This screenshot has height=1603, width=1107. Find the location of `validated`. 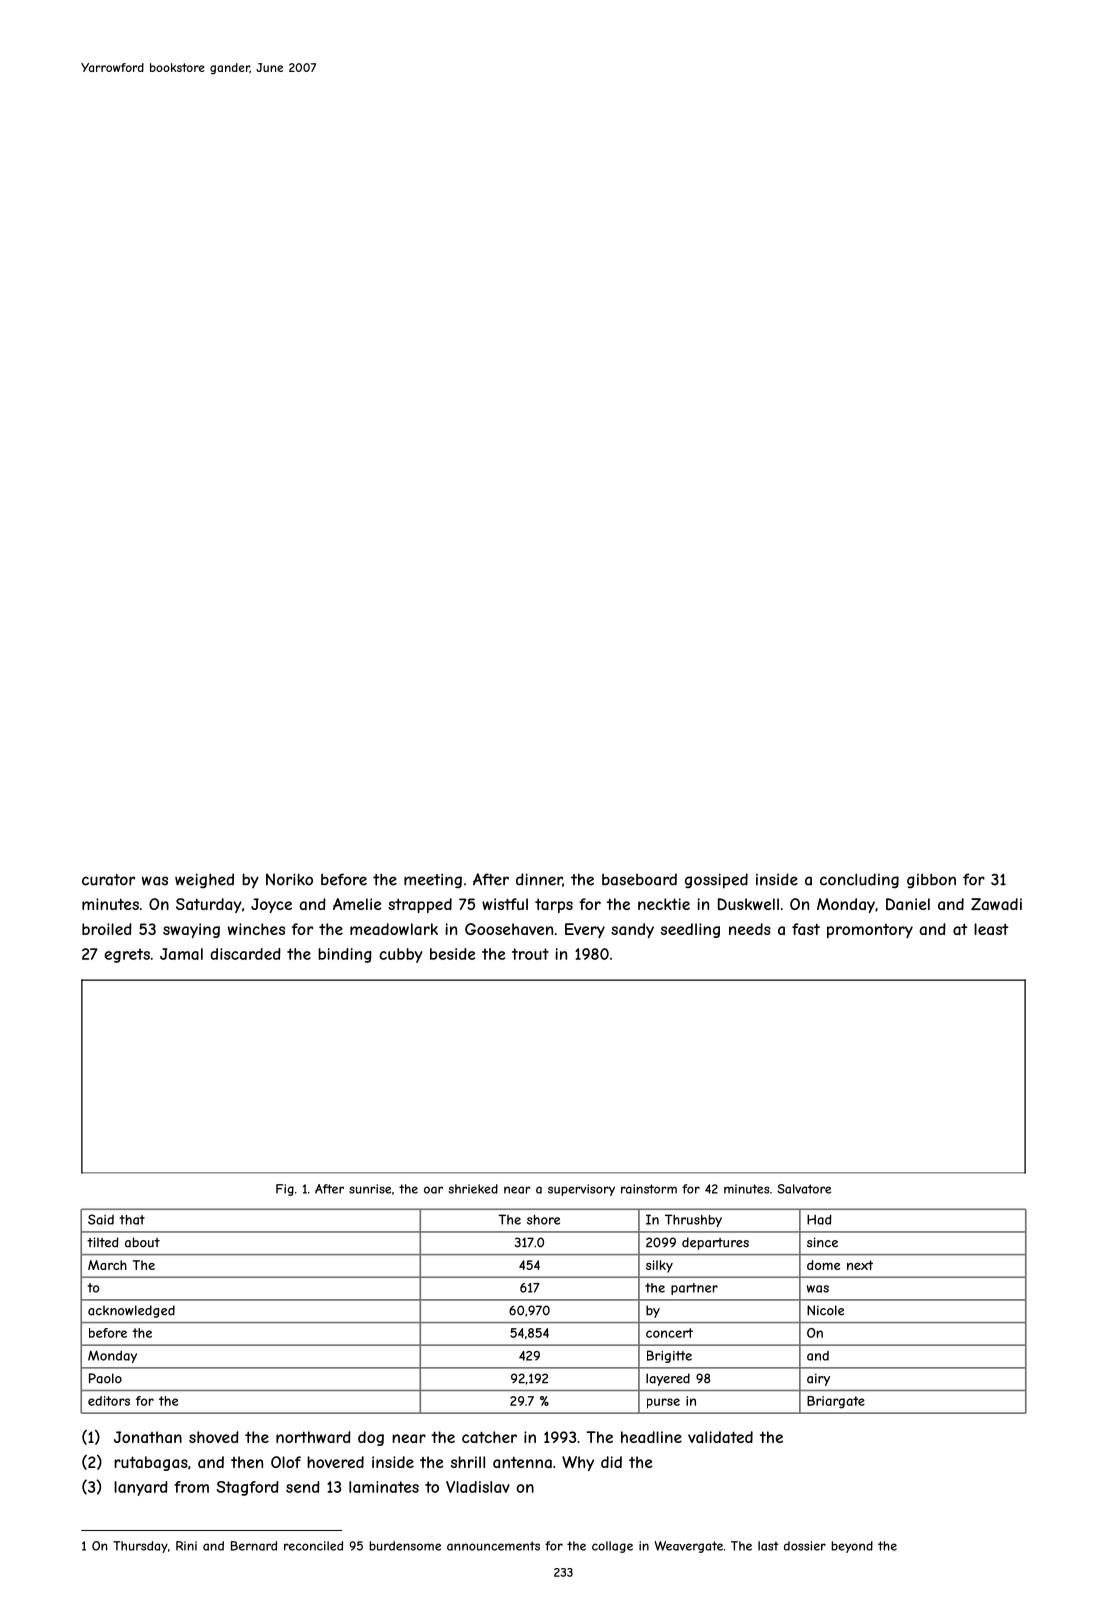

validated is located at coordinates (720, 1437).
